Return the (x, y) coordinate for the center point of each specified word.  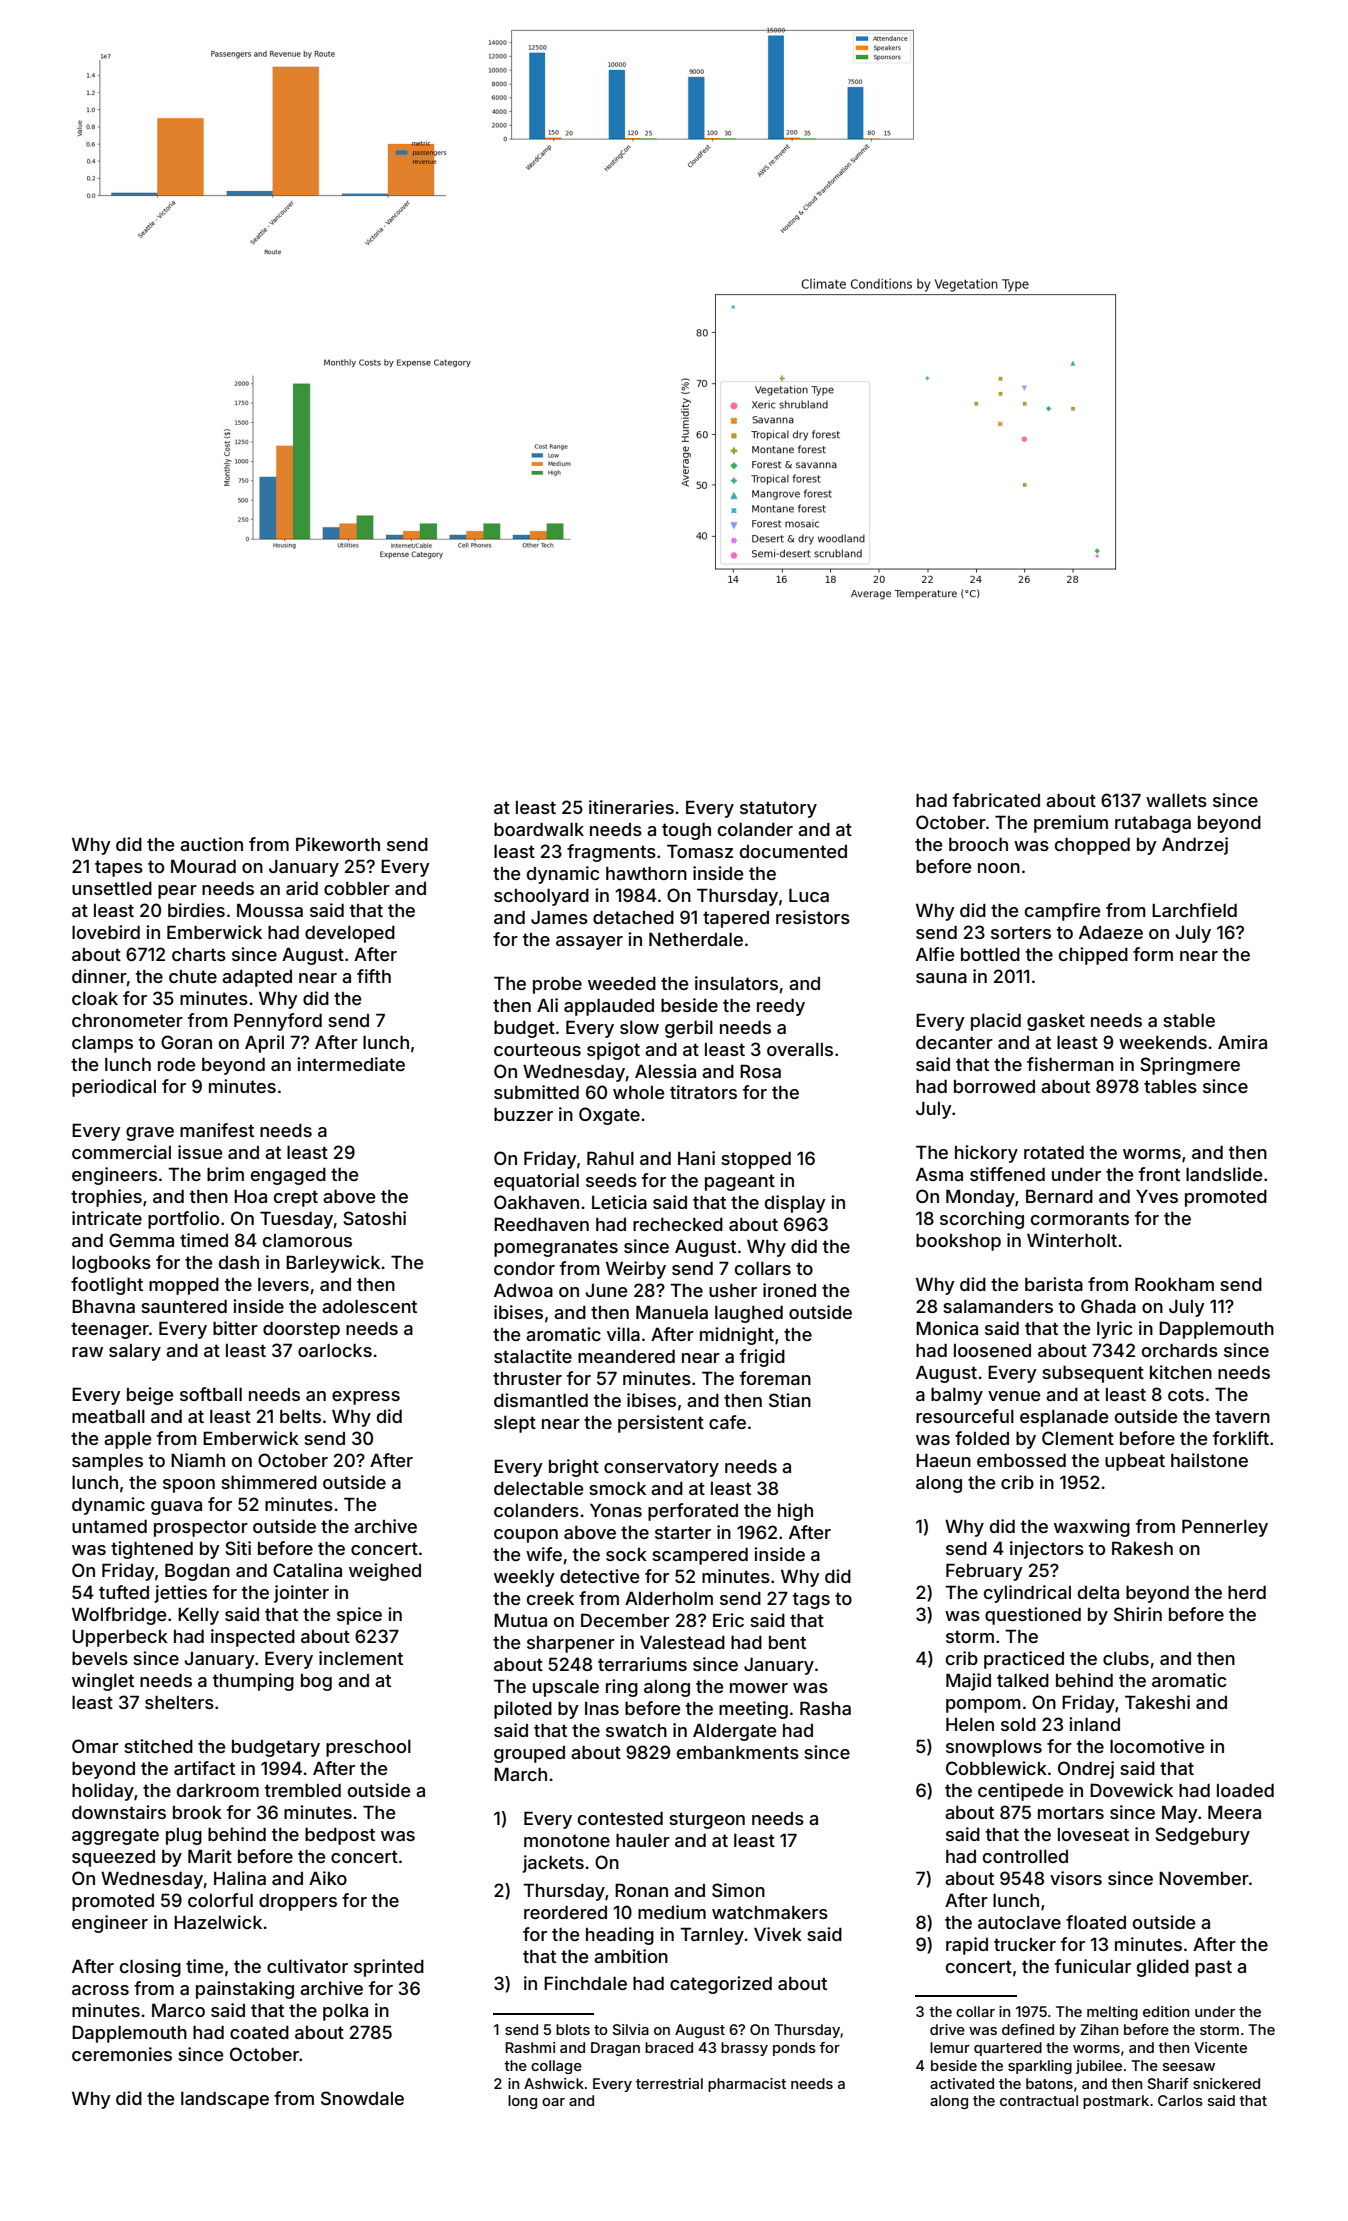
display (795, 1204)
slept (515, 1424)
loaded (1245, 1790)
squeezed (113, 1858)
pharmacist (747, 2085)
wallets (1176, 800)
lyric (1114, 1330)
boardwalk (539, 829)
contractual (1039, 2100)
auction (211, 844)
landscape (225, 2100)
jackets (553, 1864)
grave (150, 1134)
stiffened (1007, 1174)
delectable (539, 1488)
